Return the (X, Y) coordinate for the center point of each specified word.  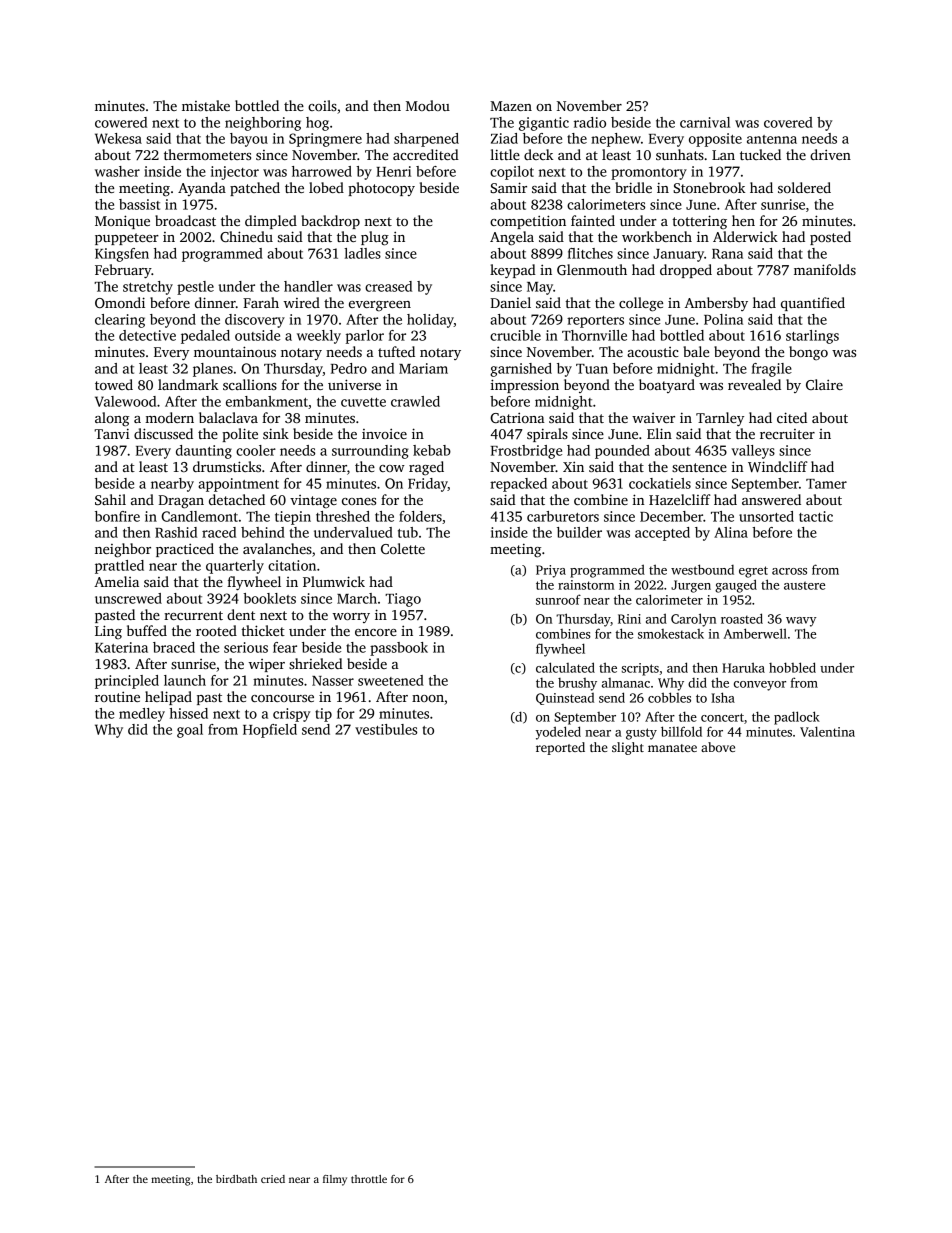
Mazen (511, 106)
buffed (147, 630)
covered (788, 122)
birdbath (236, 1179)
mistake (206, 105)
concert (722, 717)
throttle (369, 1179)
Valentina (827, 731)
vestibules (386, 729)
